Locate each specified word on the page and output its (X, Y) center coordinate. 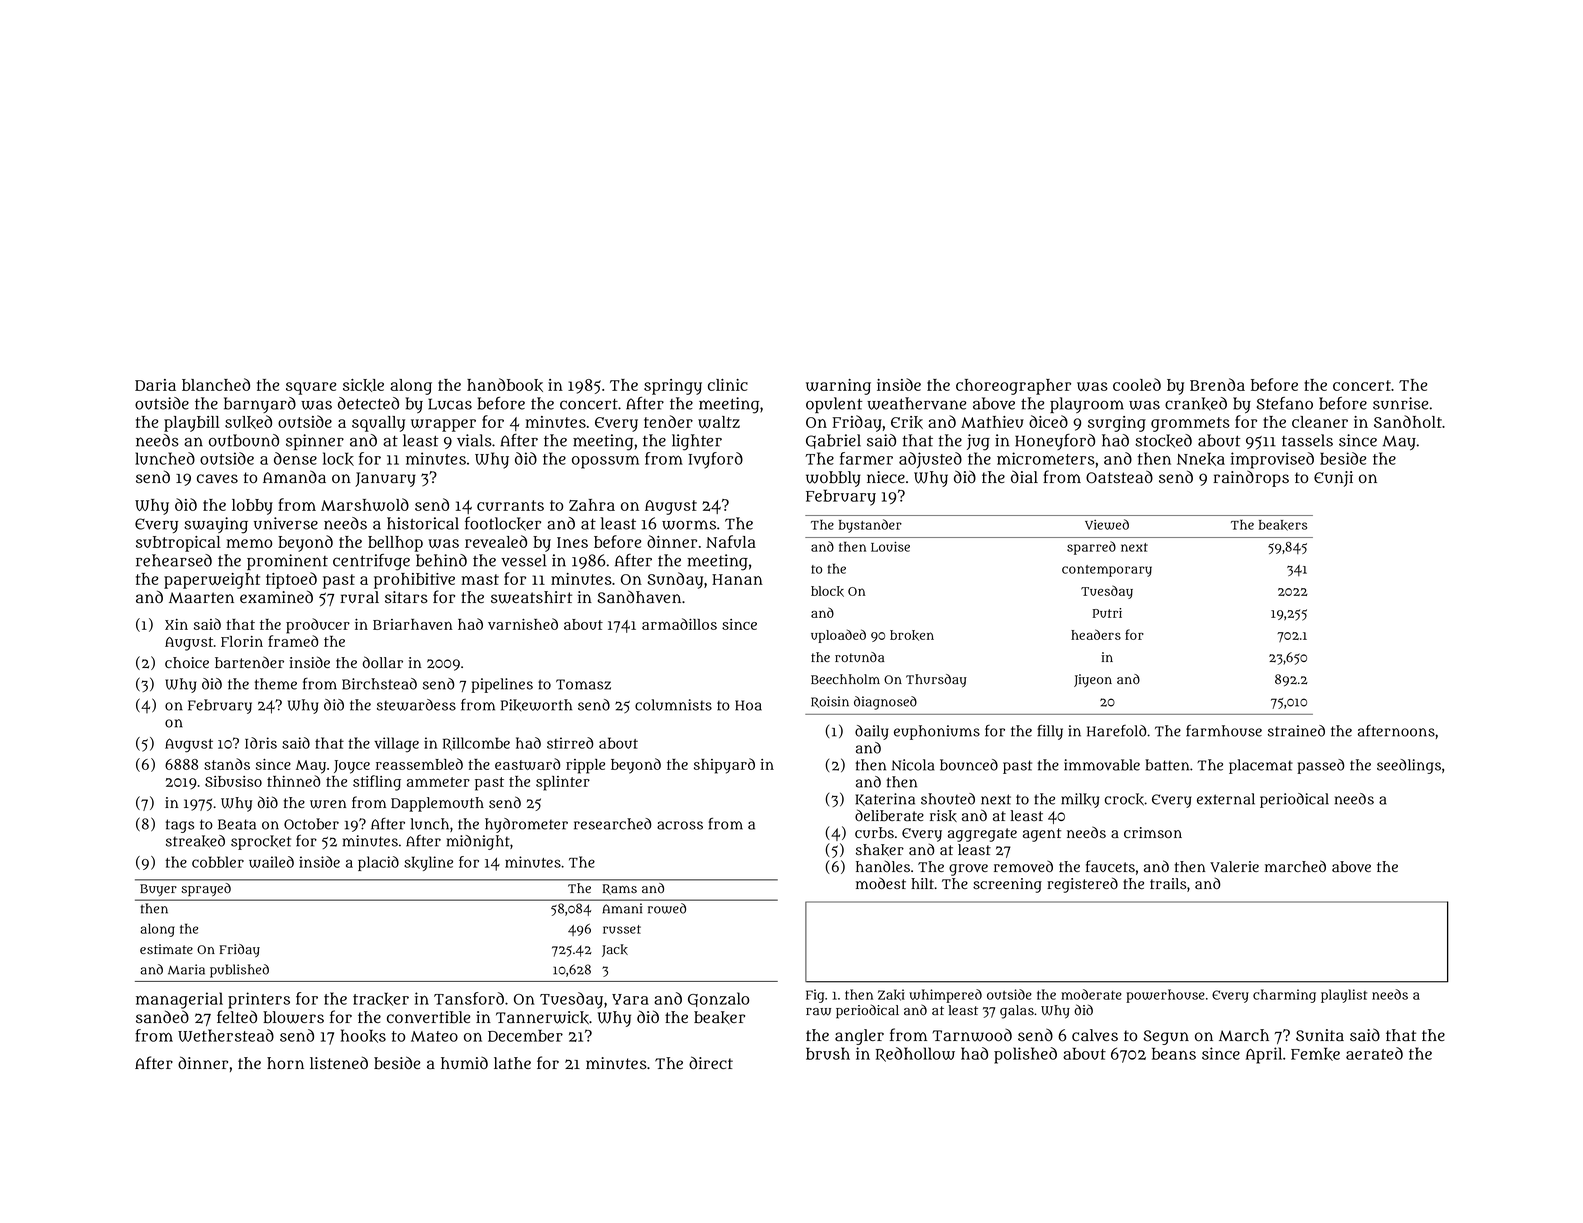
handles (883, 866)
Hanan (737, 579)
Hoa (748, 705)
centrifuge (371, 562)
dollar (383, 662)
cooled (1137, 384)
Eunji (1333, 479)
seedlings (1409, 766)
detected (368, 403)
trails (1168, 884)
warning (838, 387)
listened (339, 1062)
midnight (478, 842)
